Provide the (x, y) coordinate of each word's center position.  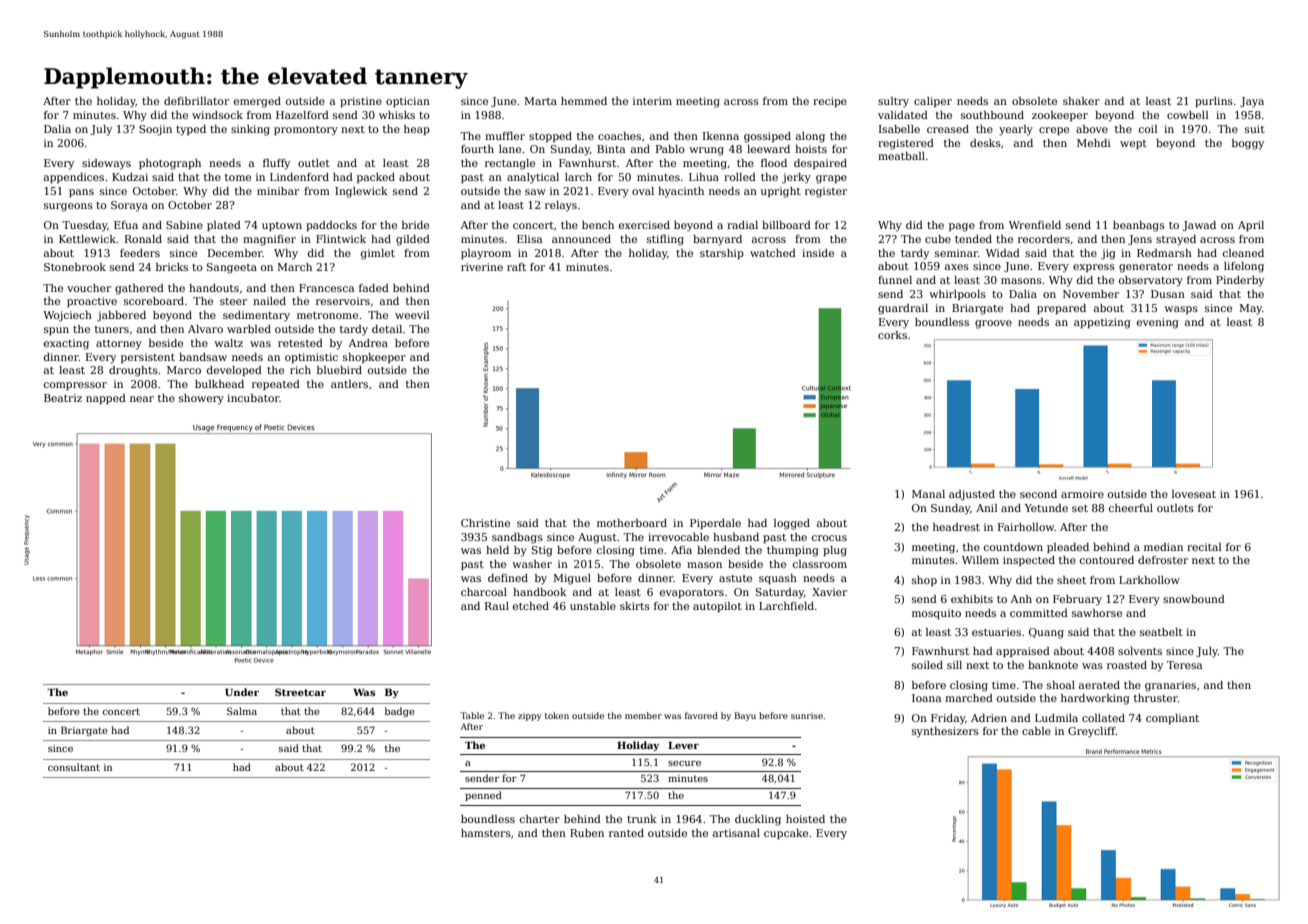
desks (985, 143)
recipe (830, 102)
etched (531, 606)
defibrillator (196, 101)
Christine (485, 523)
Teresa (1184, 665)
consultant (74, 767)
